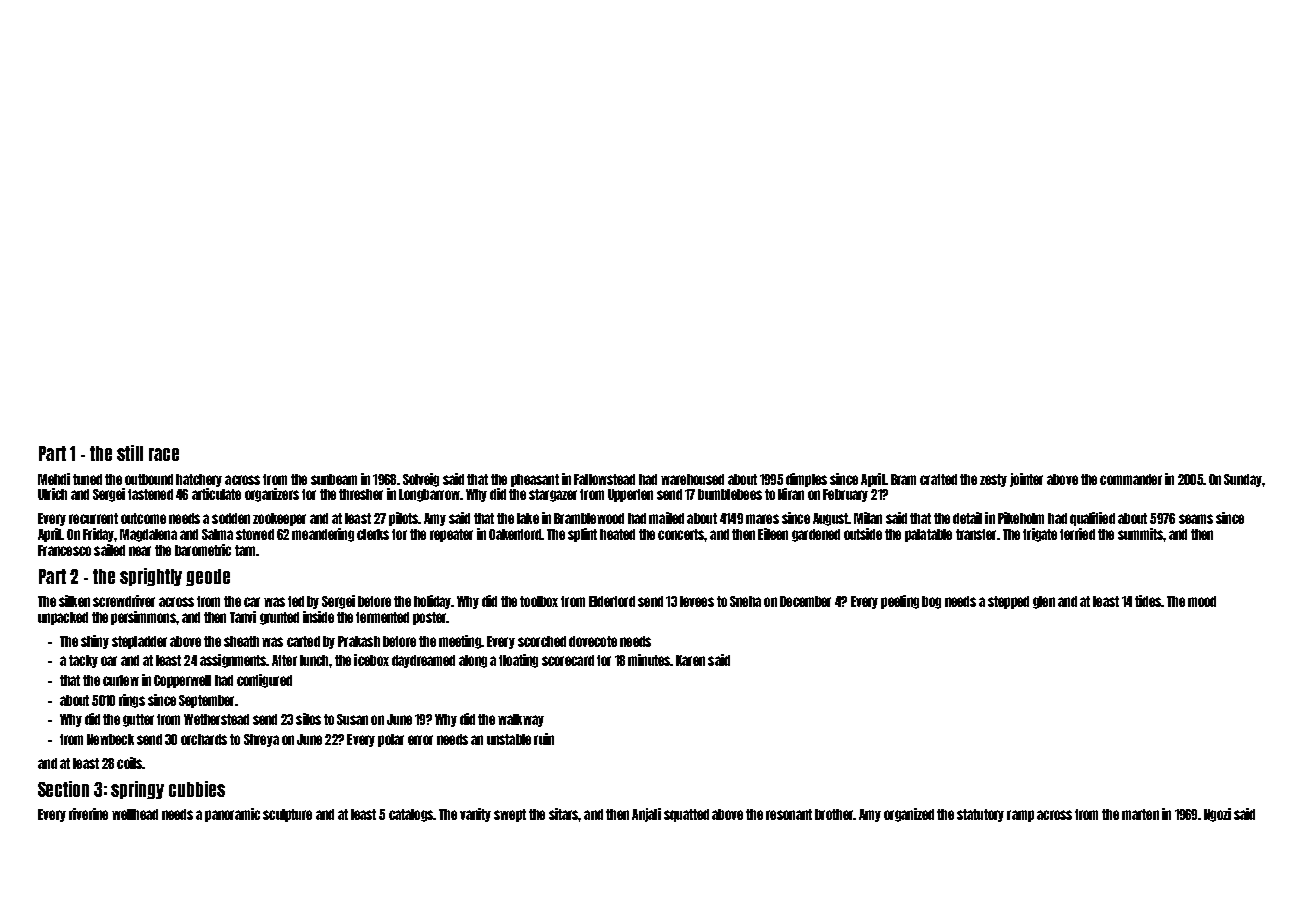  I want to click on catalogs, so click(411, 815).
